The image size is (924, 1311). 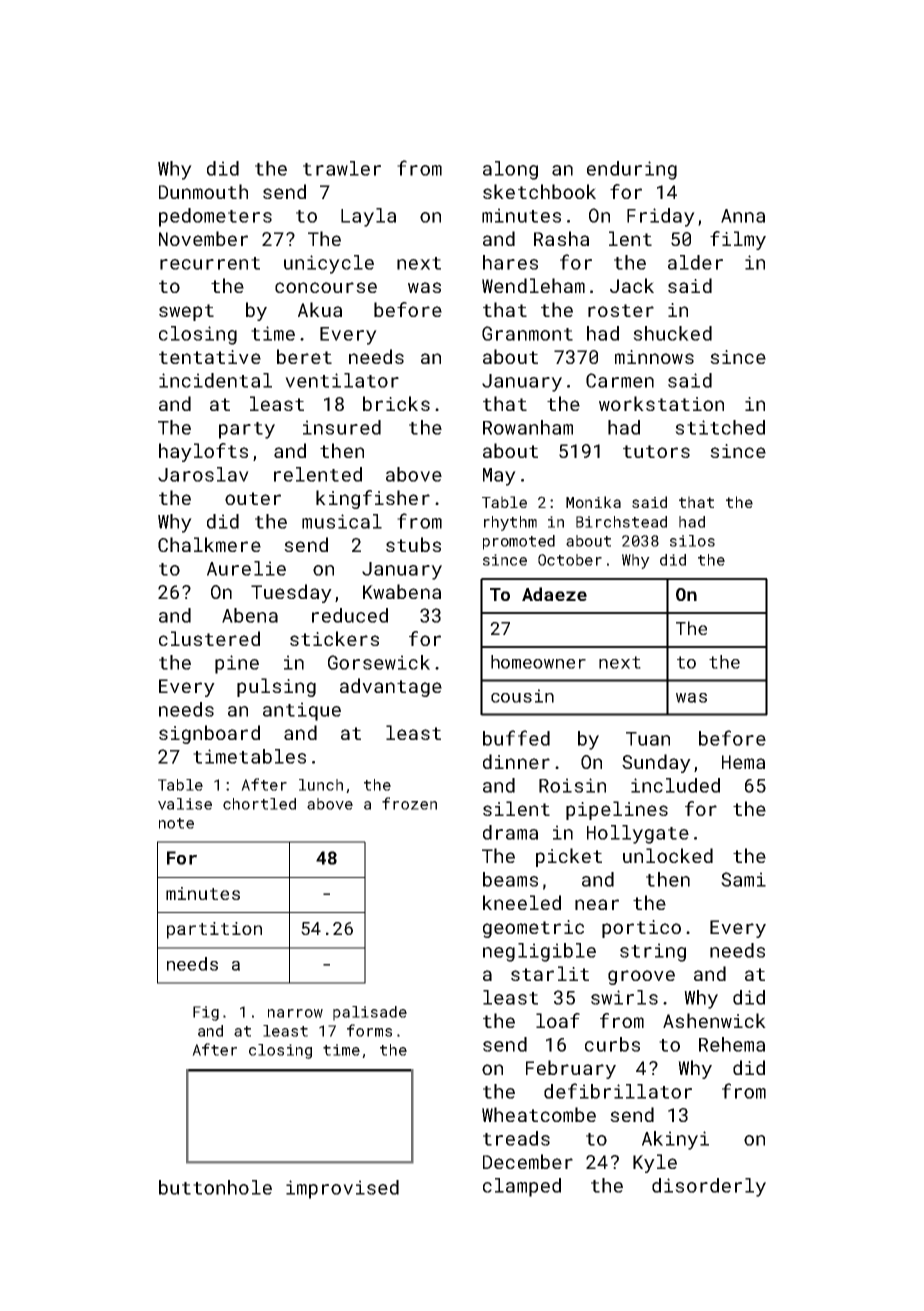 I want to click on trawler, so click(x=342, y=168).
